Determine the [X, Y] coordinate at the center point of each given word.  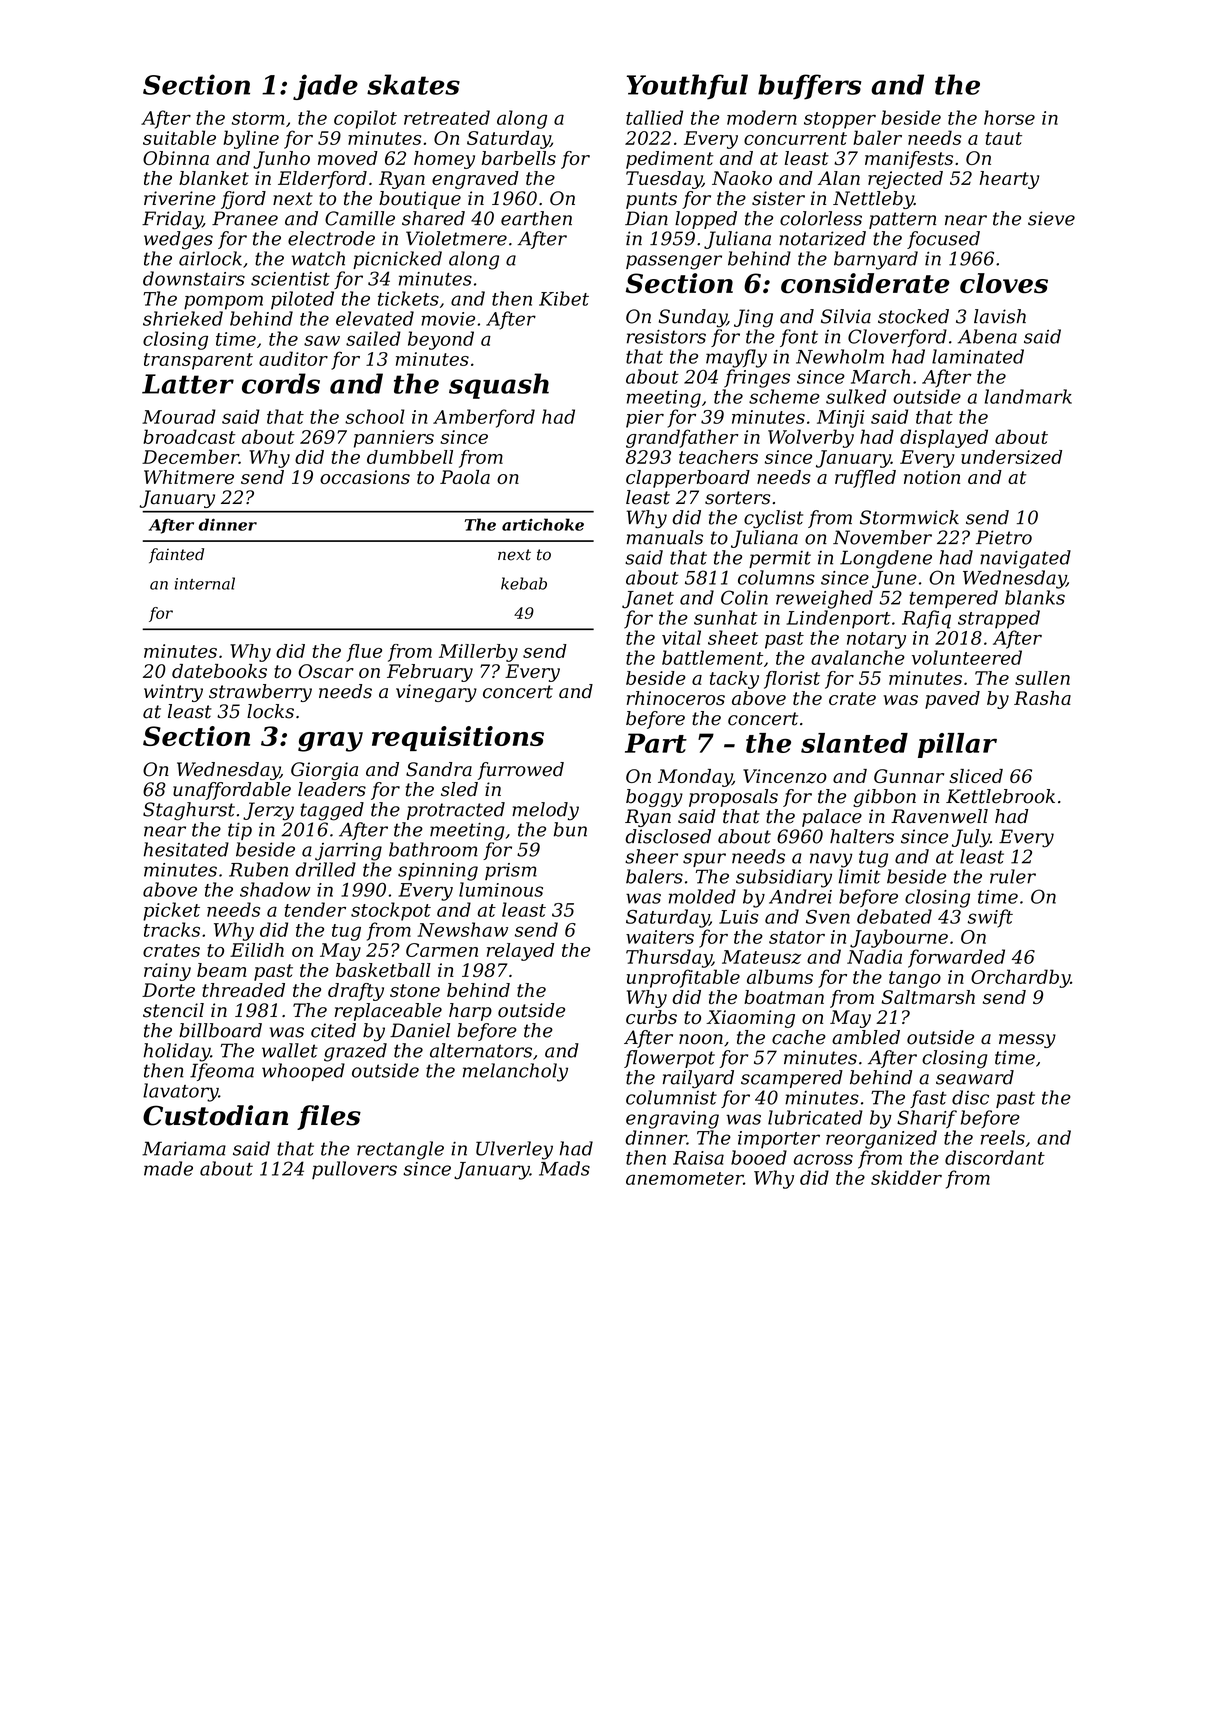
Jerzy [268, 811]
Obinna [176, 158]
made [168, 1168]
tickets [408, 298]
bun [570, 829]
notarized [822, 238]
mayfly [736, 358]
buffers [809, 87]
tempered [954, 599]
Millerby [478, 653]
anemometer [684, 1178]
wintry [173, 693]
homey [444, 160]
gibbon [884, 798]
